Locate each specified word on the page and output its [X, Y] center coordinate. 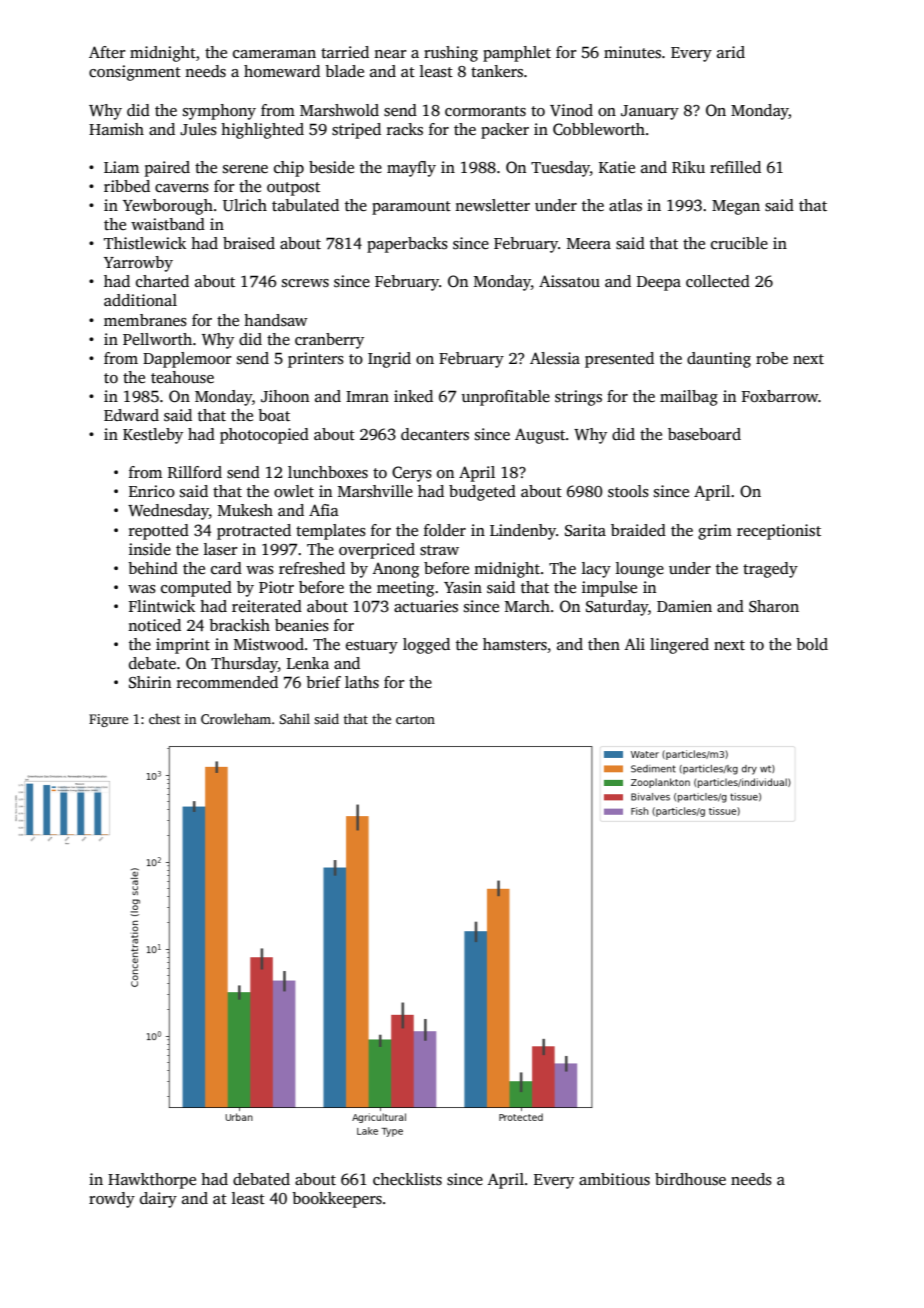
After [107, 52]
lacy [596, 570]
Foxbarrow [780, 396]
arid [731, 52]
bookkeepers [337, 1200]
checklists [407, 1179]
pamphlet [517, 54]
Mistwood [269, 644]
